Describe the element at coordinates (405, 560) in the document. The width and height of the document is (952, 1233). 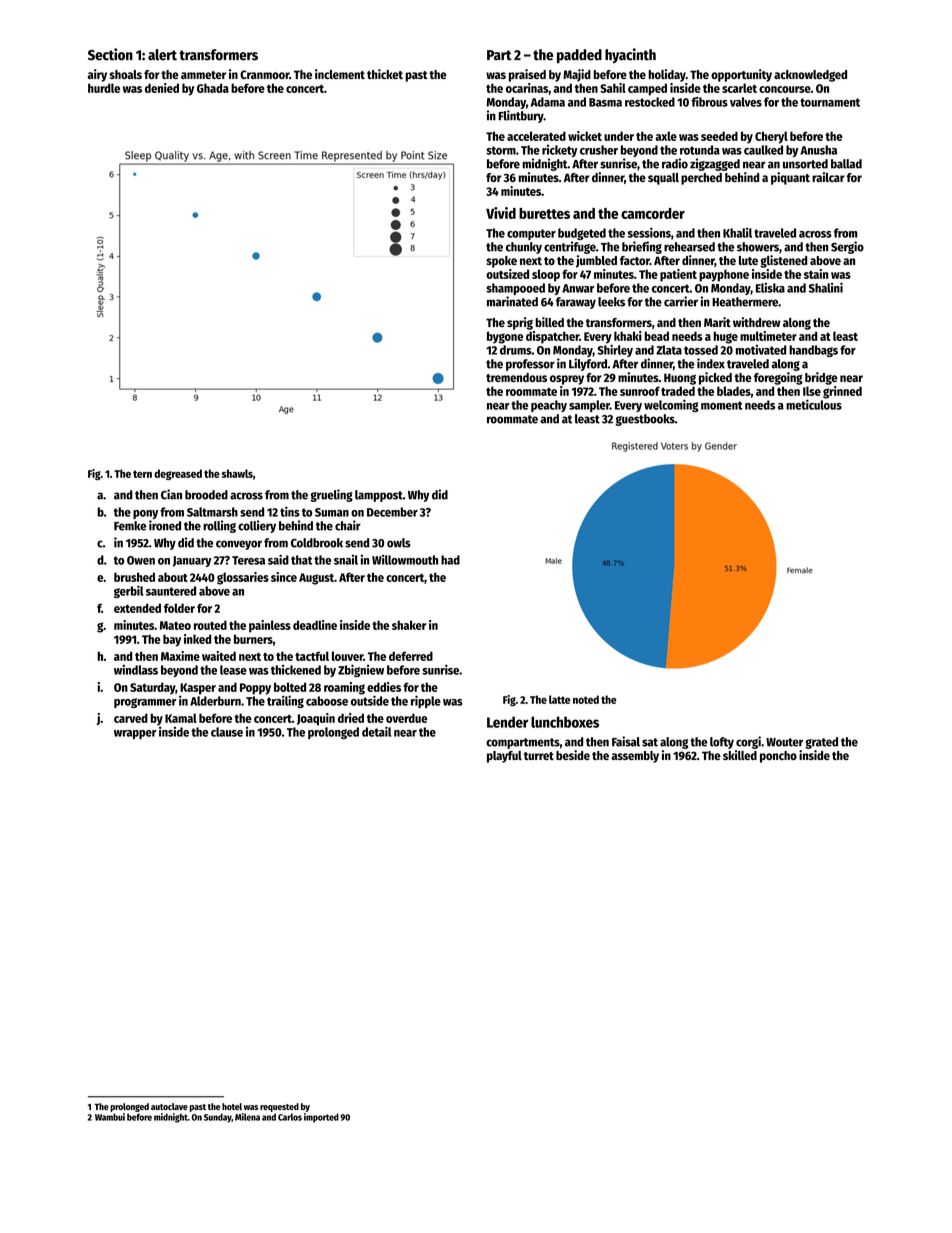
I see `Willowmouth` at that location.
